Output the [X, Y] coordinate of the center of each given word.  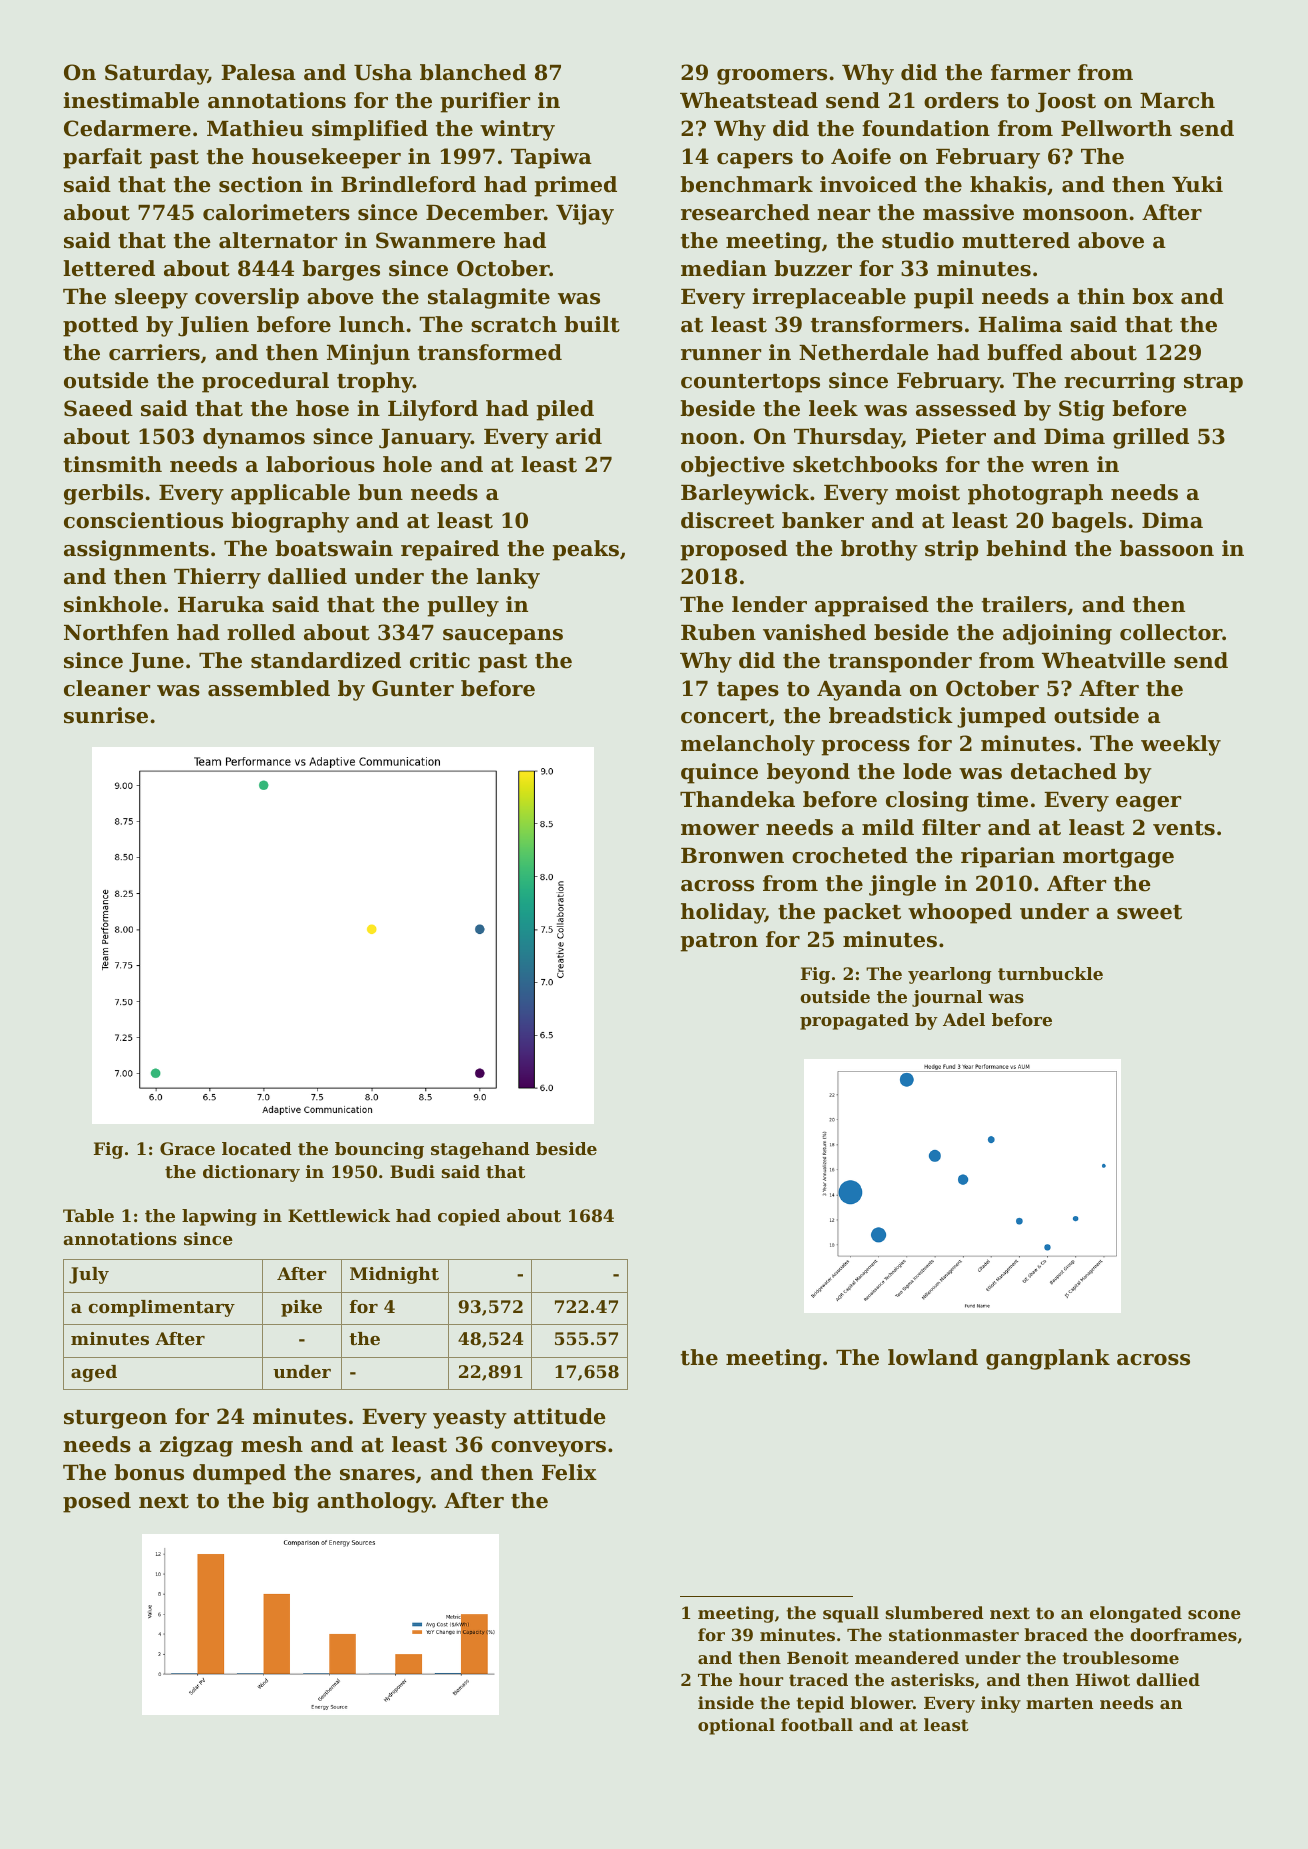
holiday [723, 913]
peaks [586, 550]
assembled [269, 688]
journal [947, 998]
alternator [278, 240]
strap [1213, 383]
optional [736, 1726]
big [290, 1502]
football [817, 1724]
